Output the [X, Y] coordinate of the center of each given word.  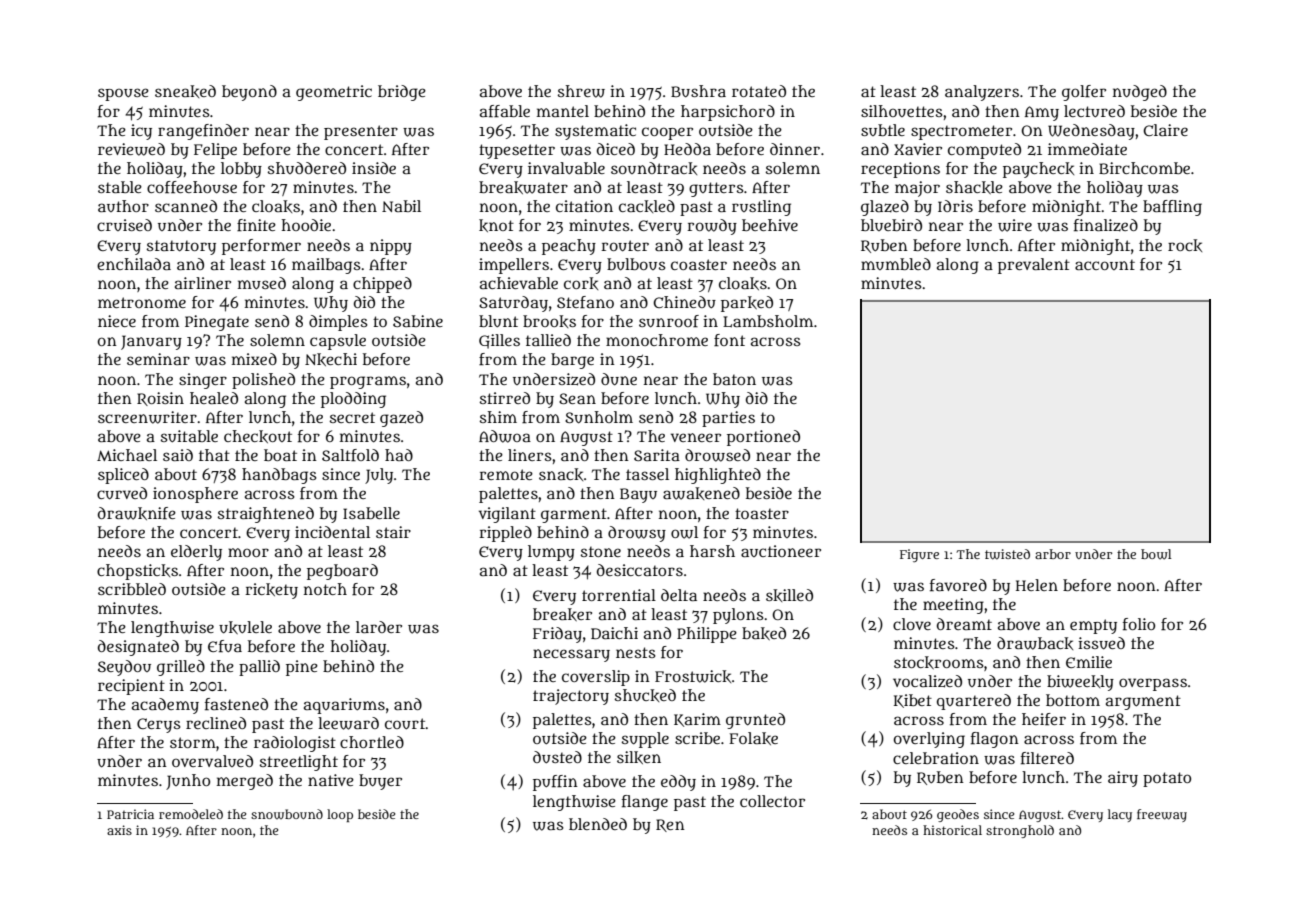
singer [203, 381]
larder [379, 627]
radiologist [295, 744]
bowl [1156, 554]
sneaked [185, 91]
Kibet [913, 701]
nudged [1140, 93]
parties [728, 419]
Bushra [698, 91]
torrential [619, 595]
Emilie [1089, 662]
